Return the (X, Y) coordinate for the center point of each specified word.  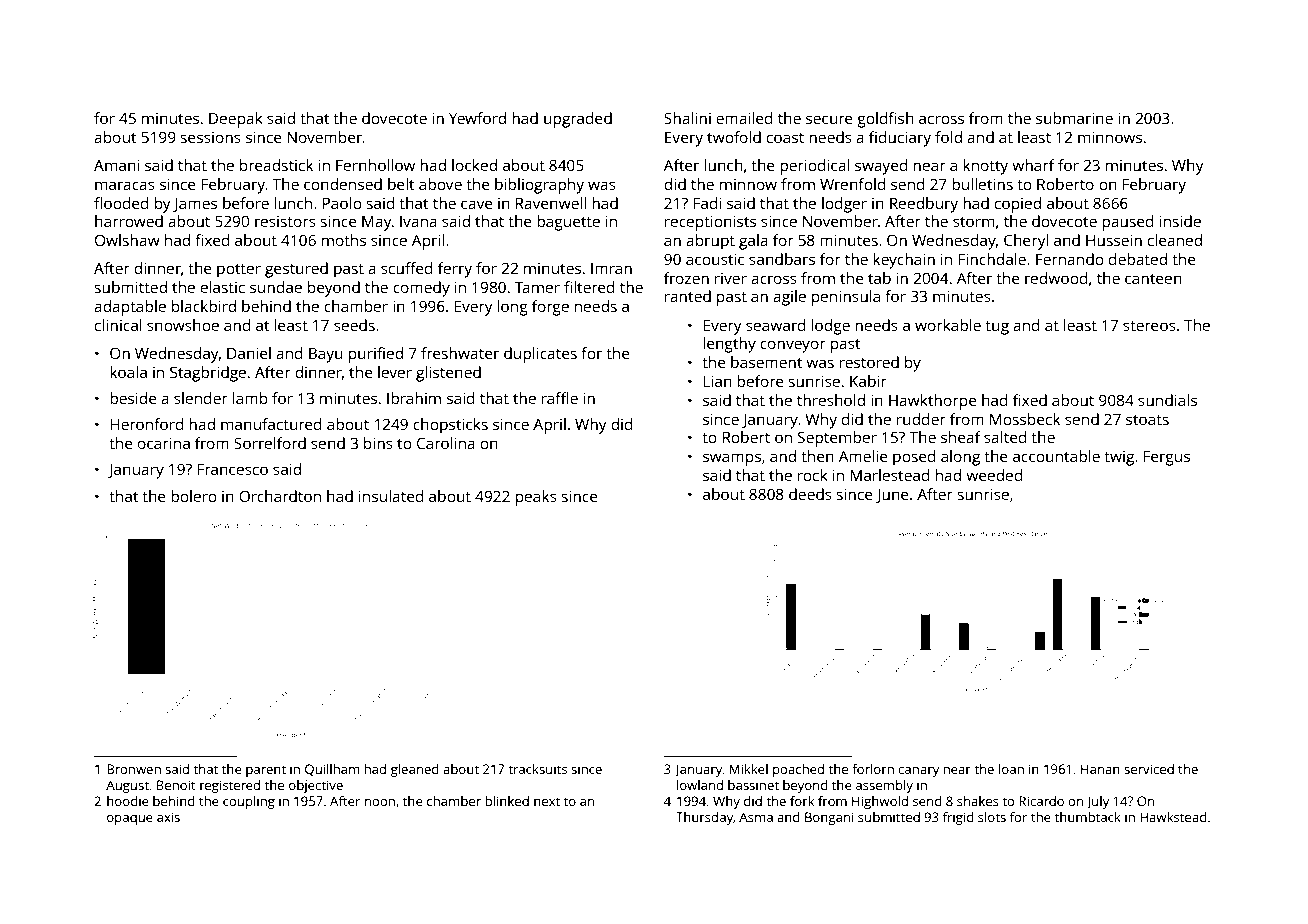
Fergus (1166, 458)
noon (380, 802)
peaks (536, 498)
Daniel (249, 353)
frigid (958, 818)
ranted (688, 296)
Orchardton (280, 496)
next (547, 801)
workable (948, 325)
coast (785, 138)
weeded (994, 475)
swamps (732, 459)
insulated (391, 496)
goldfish (885, 120)
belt (401, 184)
